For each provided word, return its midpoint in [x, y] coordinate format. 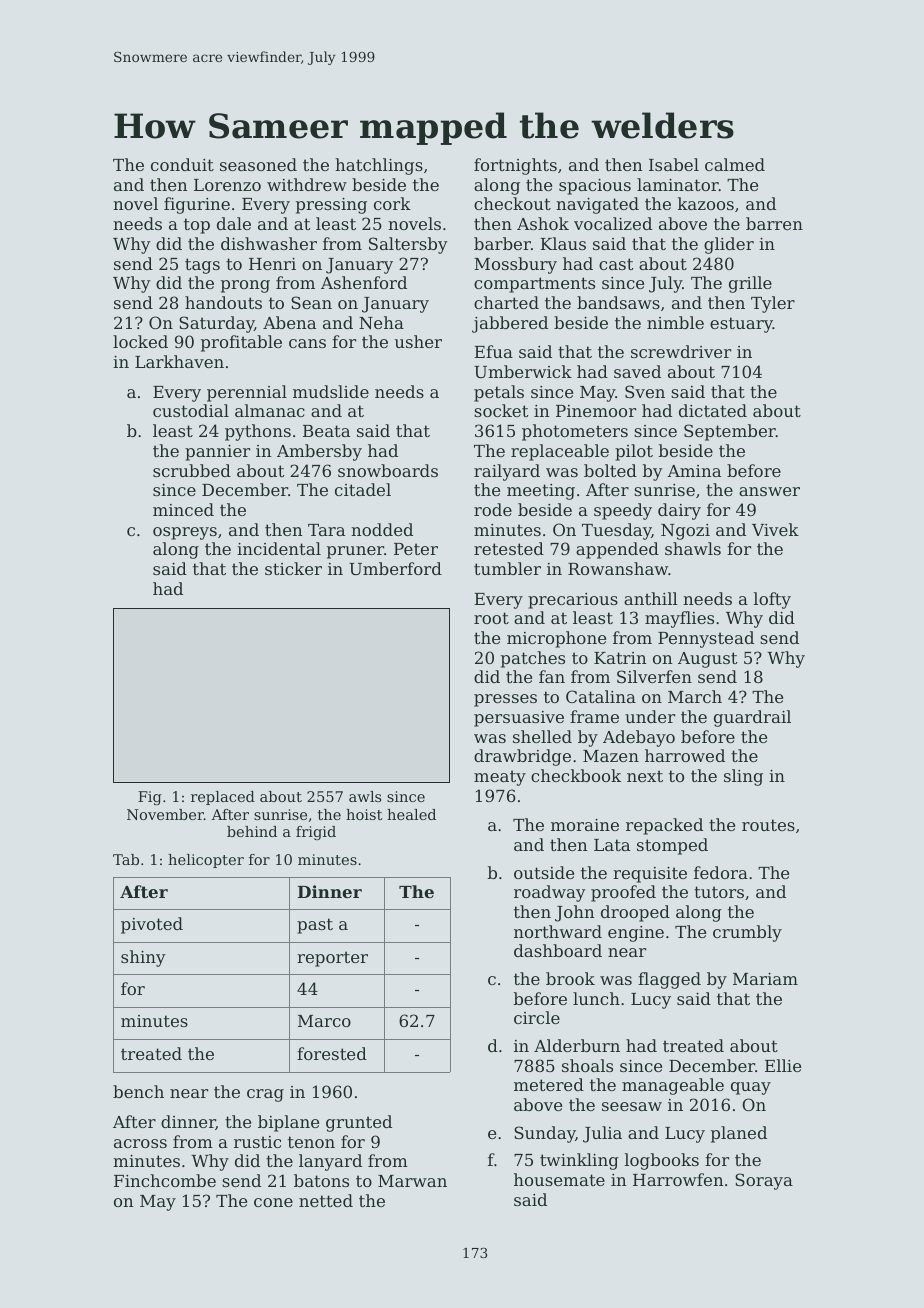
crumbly [747, 933]
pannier [217, 453]
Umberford [395, 568]
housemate [559, 1179]
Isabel [674, 164]
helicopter [206, 861]
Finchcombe [165, 1180]
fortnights [515, 166]
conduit [182, 164]
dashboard [558, 950]
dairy [679, 511]
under [650, 716]
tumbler [507, 568]
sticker [293, 568]
